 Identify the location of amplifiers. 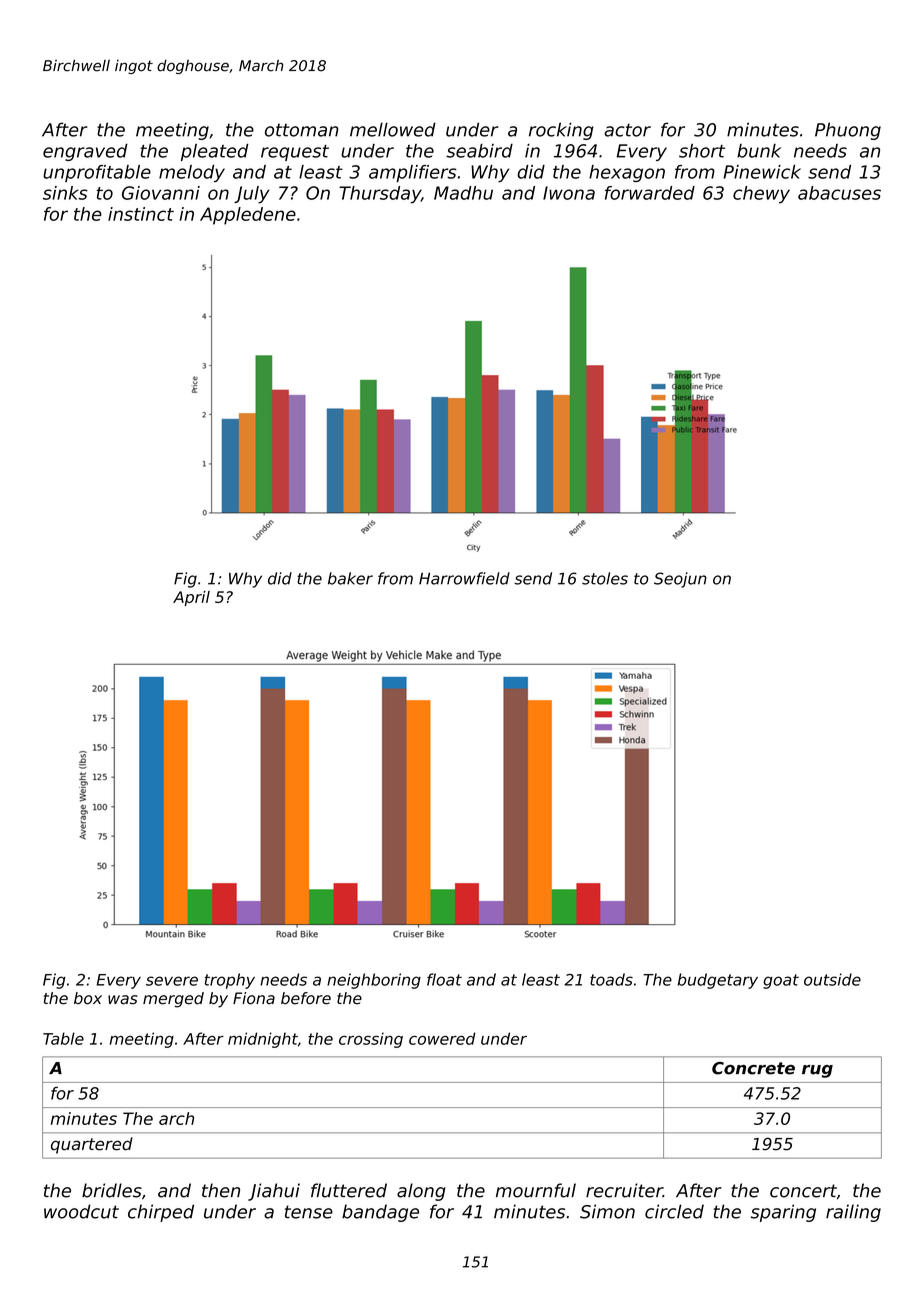
(413, 173).
